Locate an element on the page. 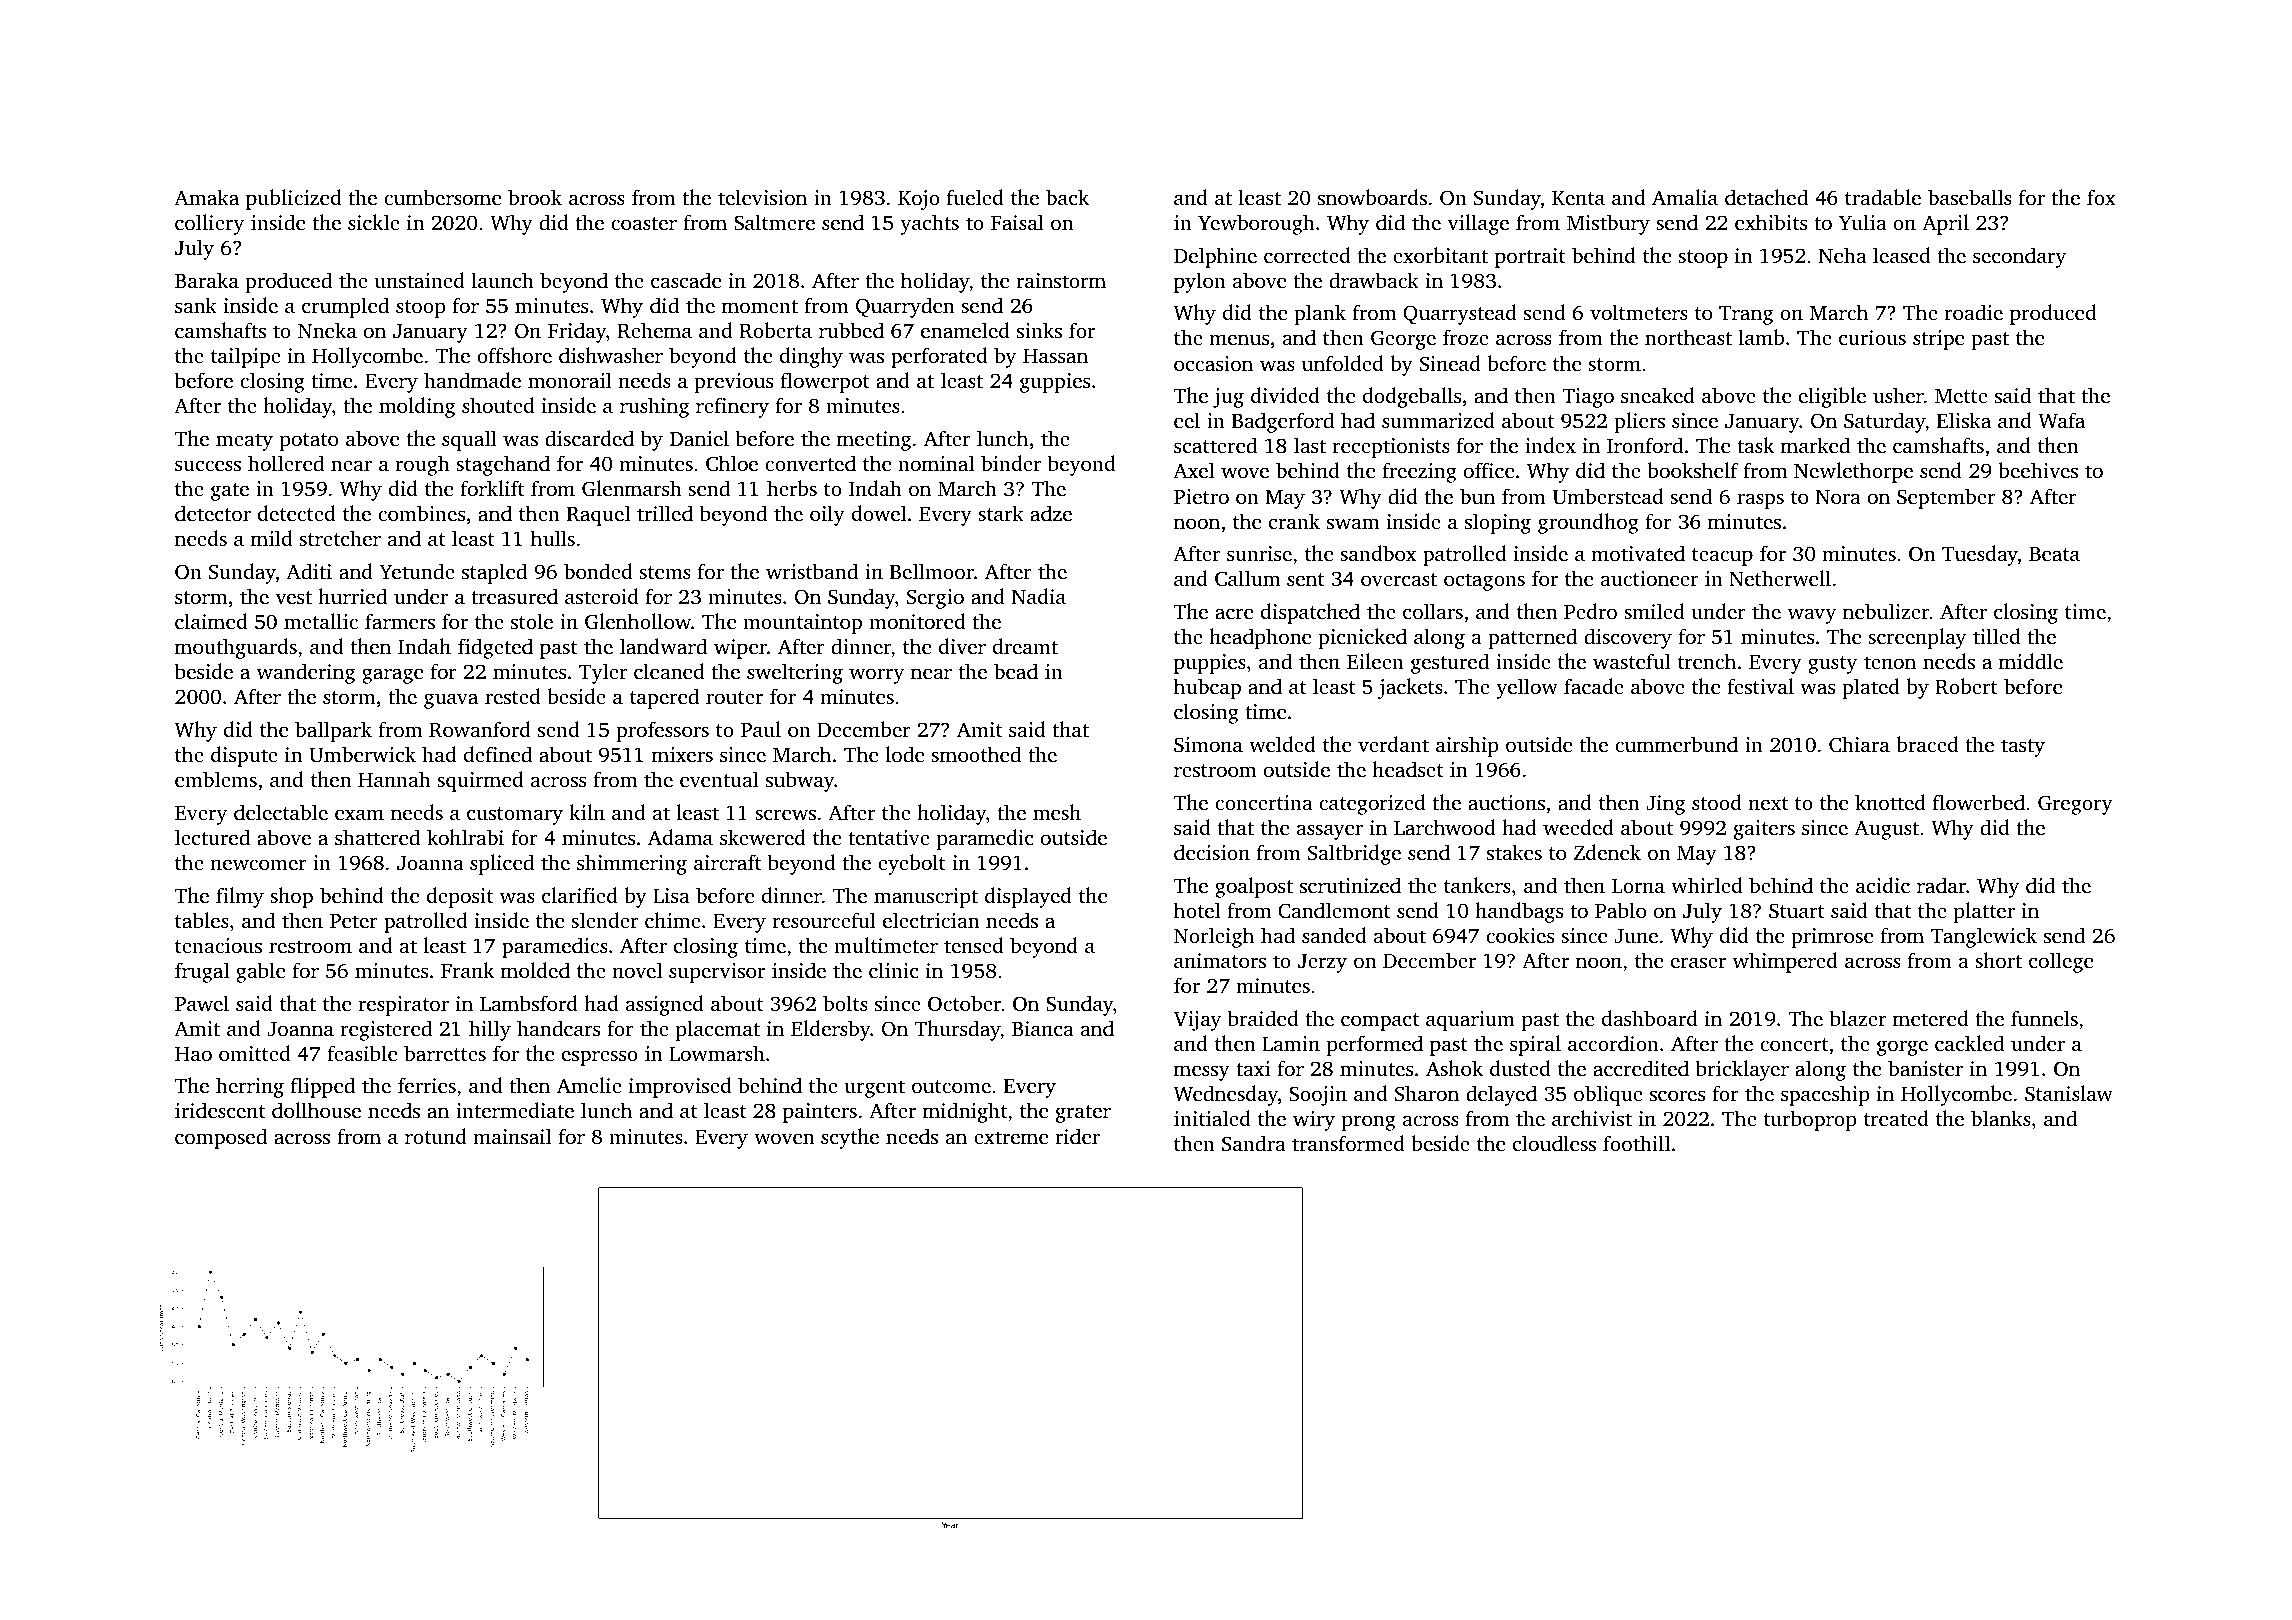 This image has height=1620, width=2292. foothill is located at coordinates (1636, 1143).
